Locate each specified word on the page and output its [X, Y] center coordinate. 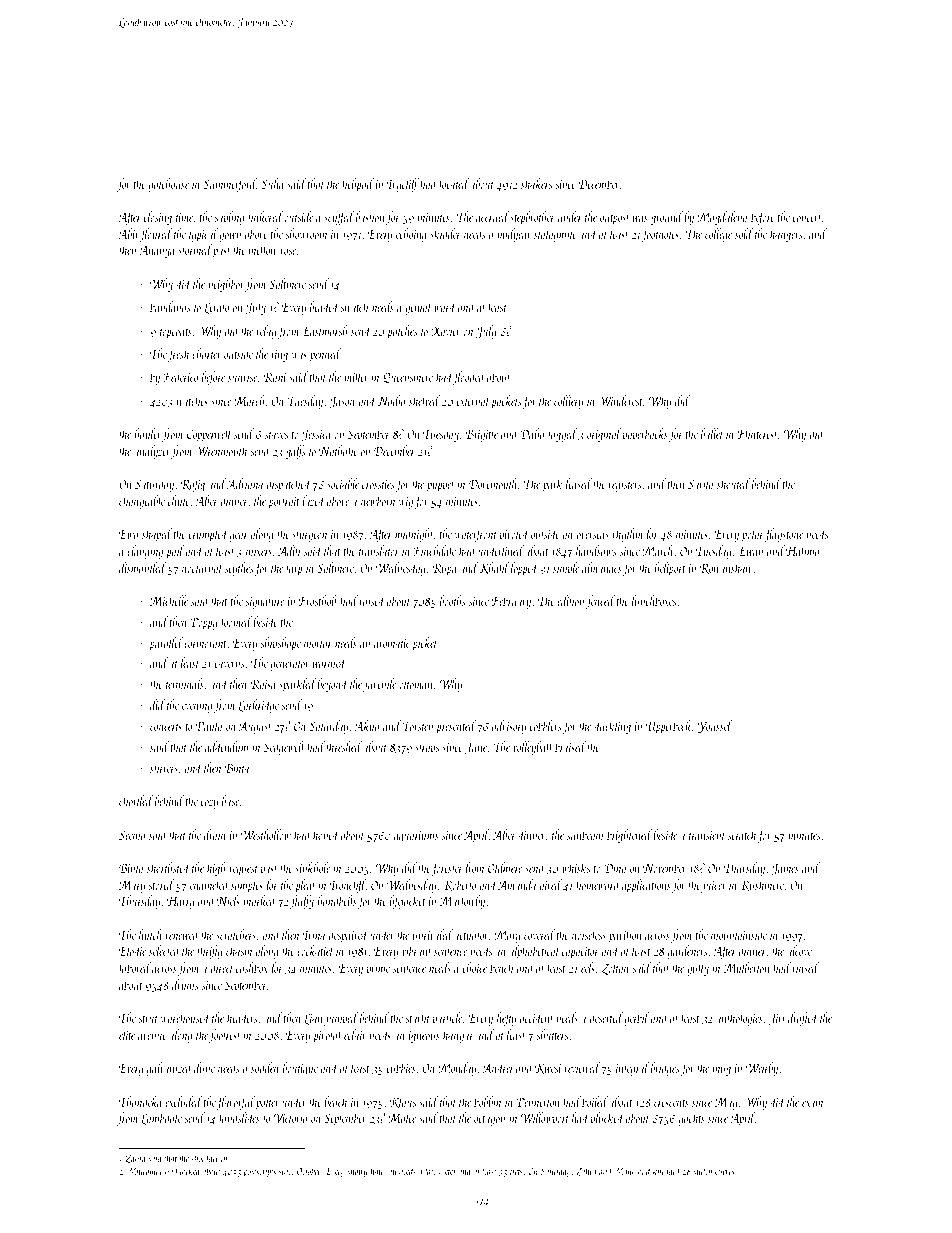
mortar [318, 644]
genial [419, 308]
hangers [786, 235]
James [785, 869]
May [726, 1103]
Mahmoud [632, 1171]
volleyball [533, 748]
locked [190, 1171]
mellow [263, 249]
